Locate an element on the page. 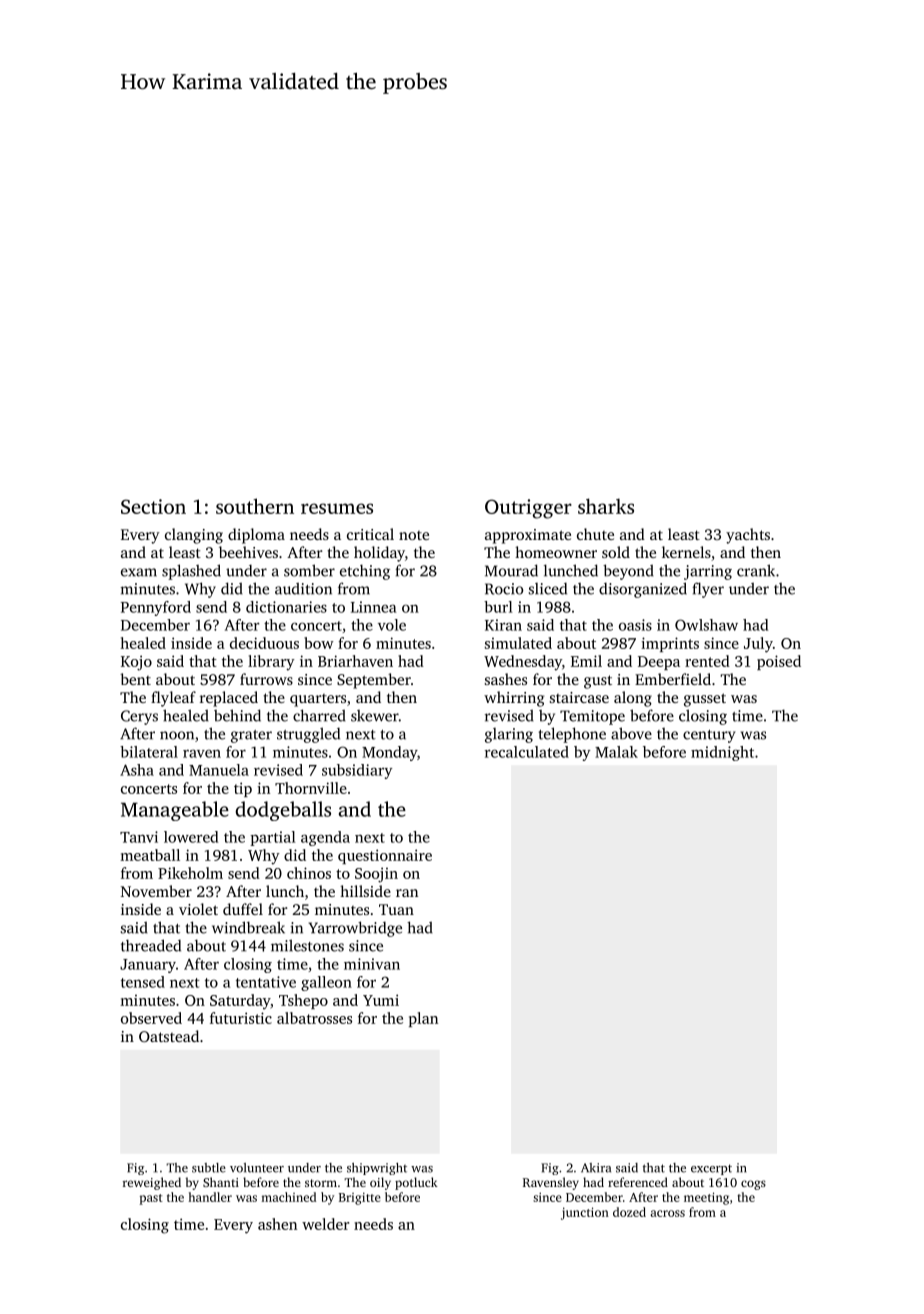  chinos is located at coordinates (309, 873).
